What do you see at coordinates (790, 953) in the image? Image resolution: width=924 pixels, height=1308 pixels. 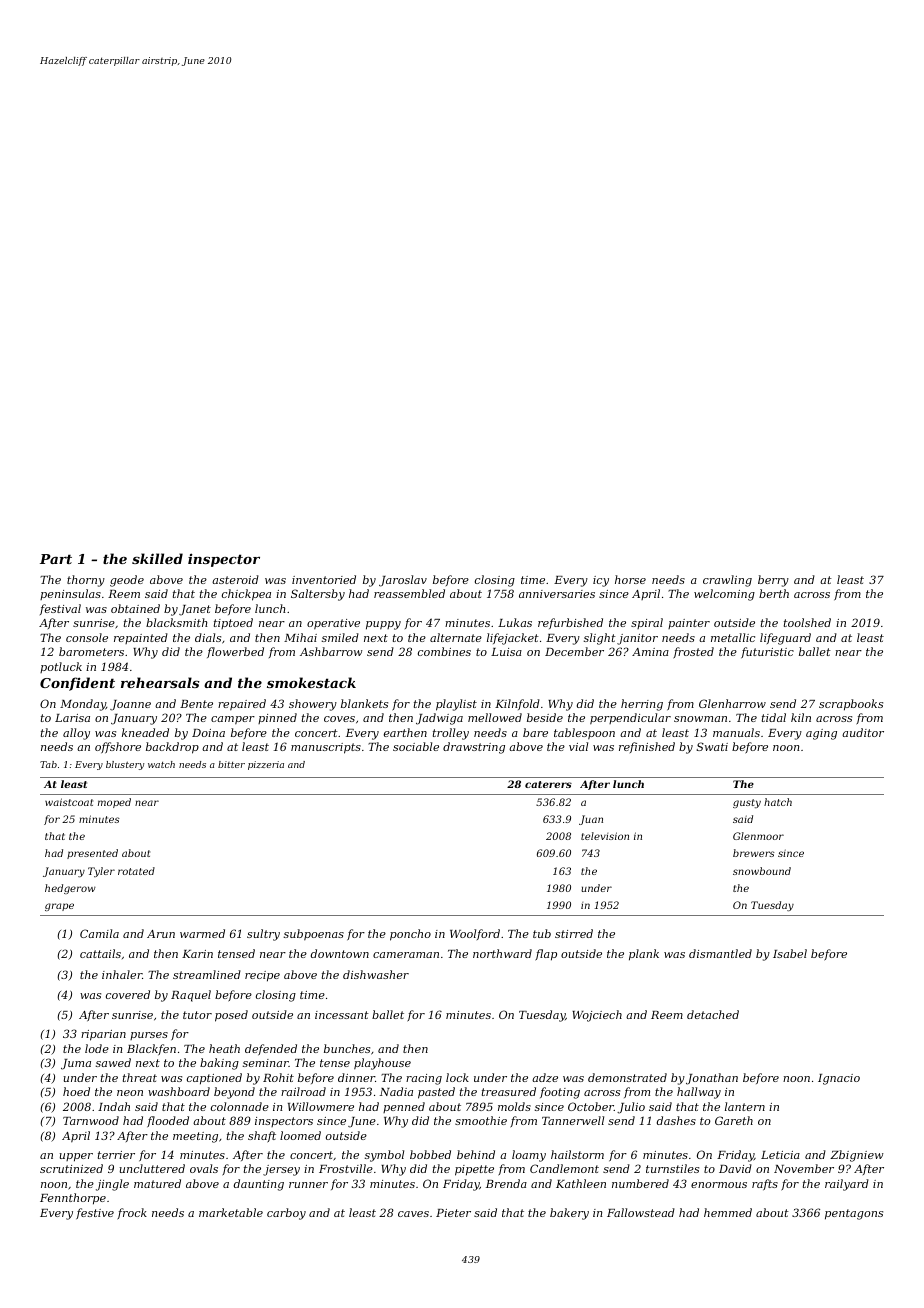 I see `Isabel` at bounding box center [790, 953].
